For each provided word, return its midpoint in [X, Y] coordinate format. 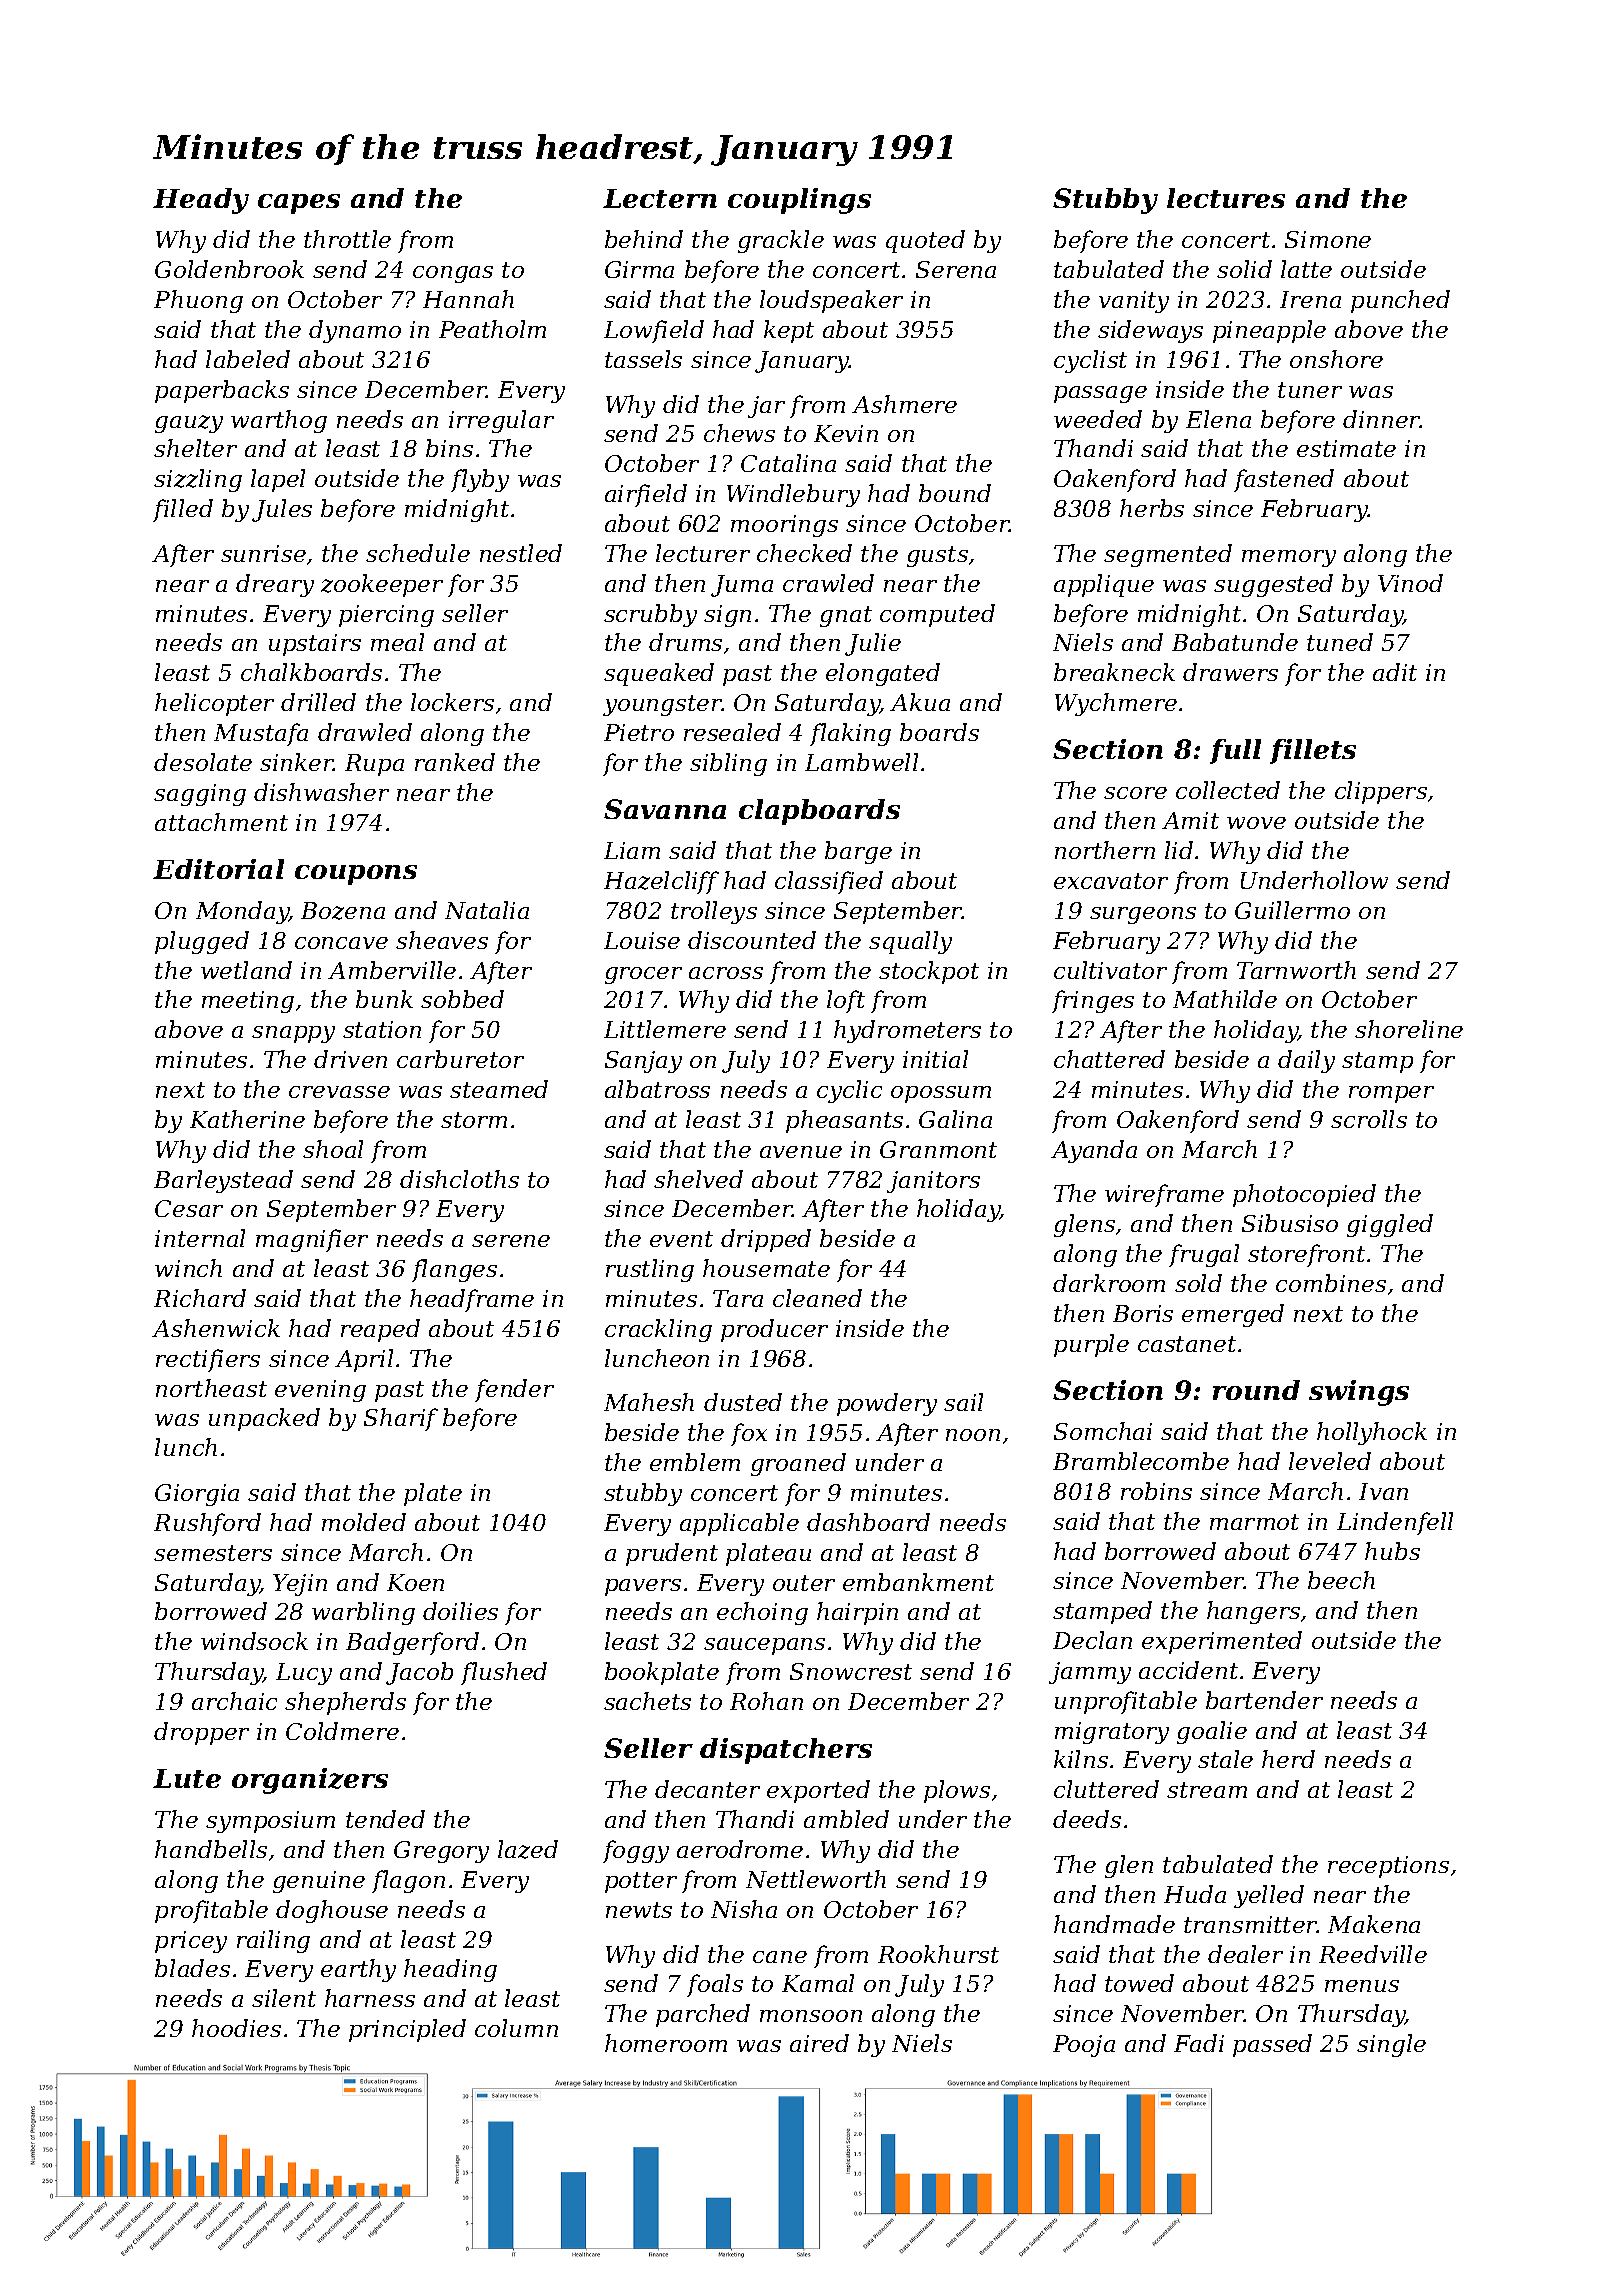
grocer [643, 975]
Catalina [788, 463]
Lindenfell [1395, 1523]
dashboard [868, 1522]
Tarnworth [1296, 970]
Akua [920, 702]
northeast [211, 1388]
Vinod [1410, 583]
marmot [1254, 1522]
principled [407, 2030]
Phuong [198, 301]
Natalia [487, 910]
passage [1100, 394]
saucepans [764, 1646]
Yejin [300, 1585]
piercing [386, 616]
